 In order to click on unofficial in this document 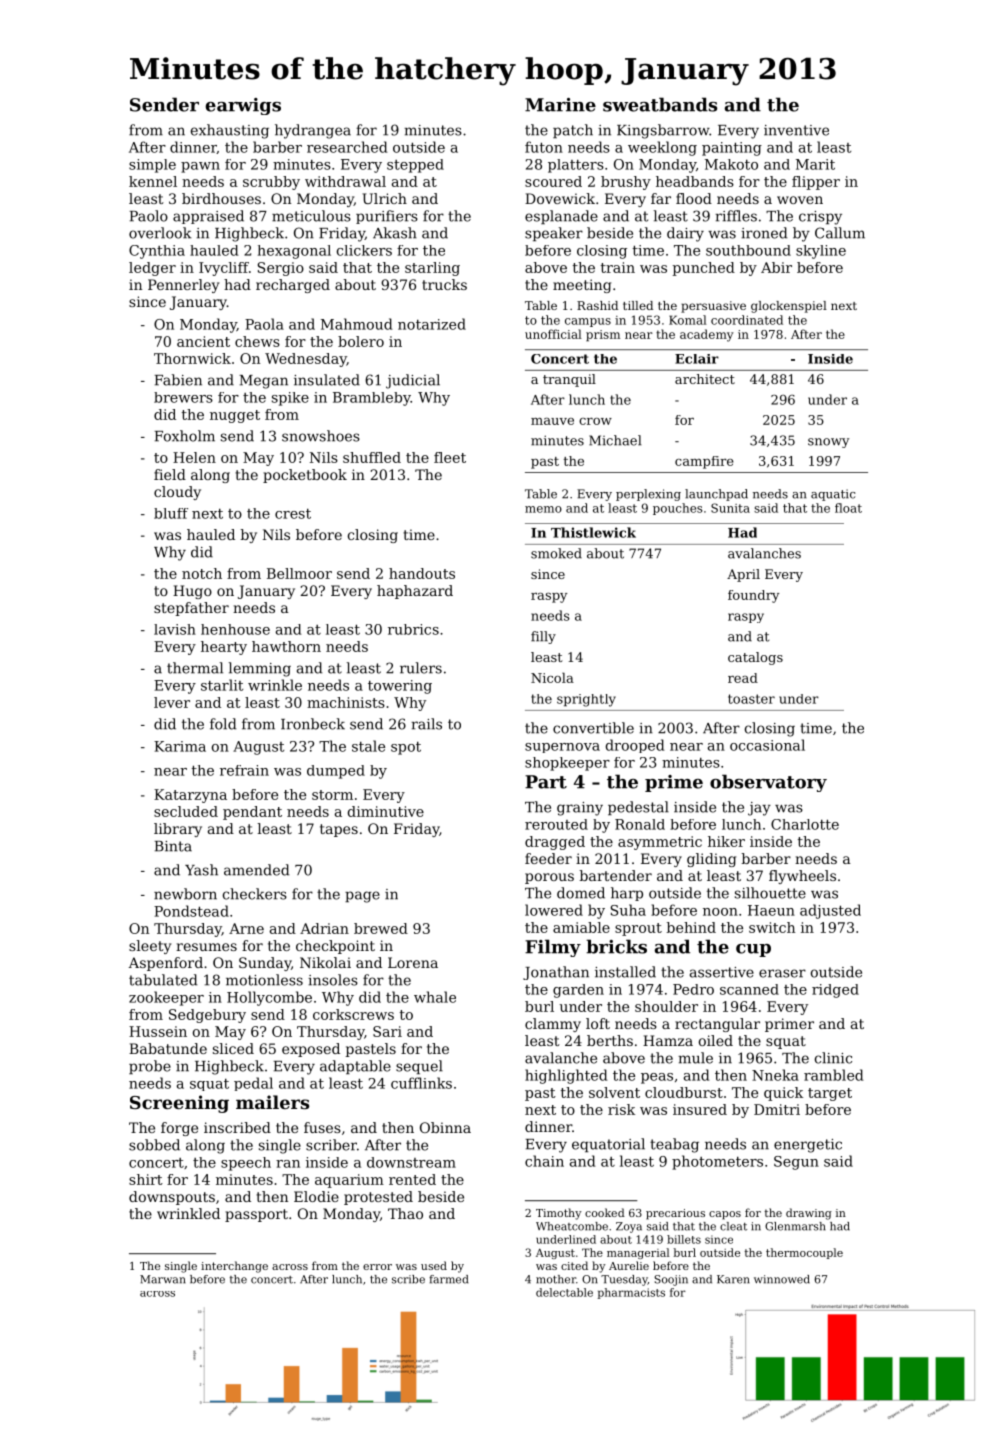, I will do `click(553, 334)`.
